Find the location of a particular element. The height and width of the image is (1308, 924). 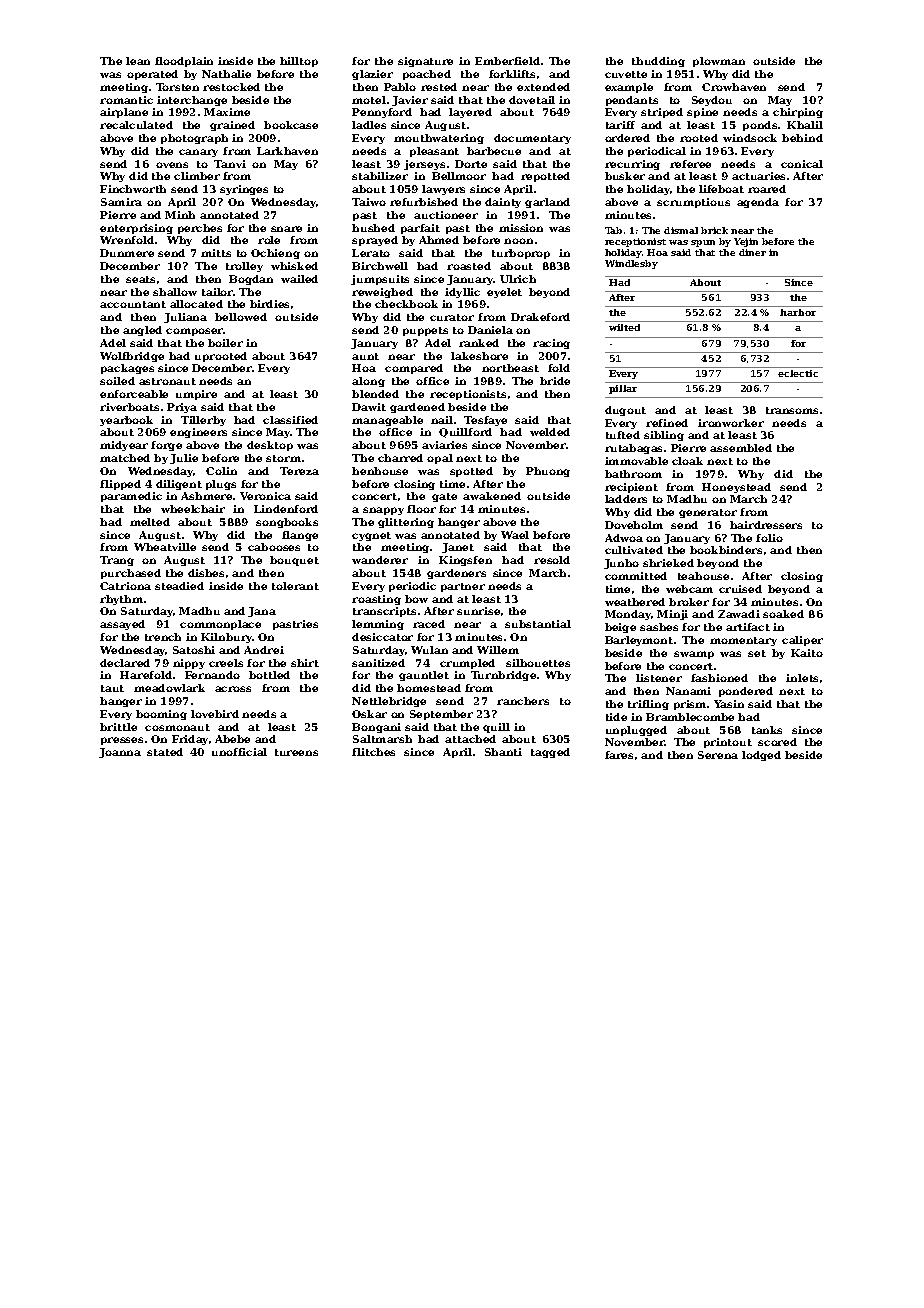

lean is located at coordinates (138, 61).
